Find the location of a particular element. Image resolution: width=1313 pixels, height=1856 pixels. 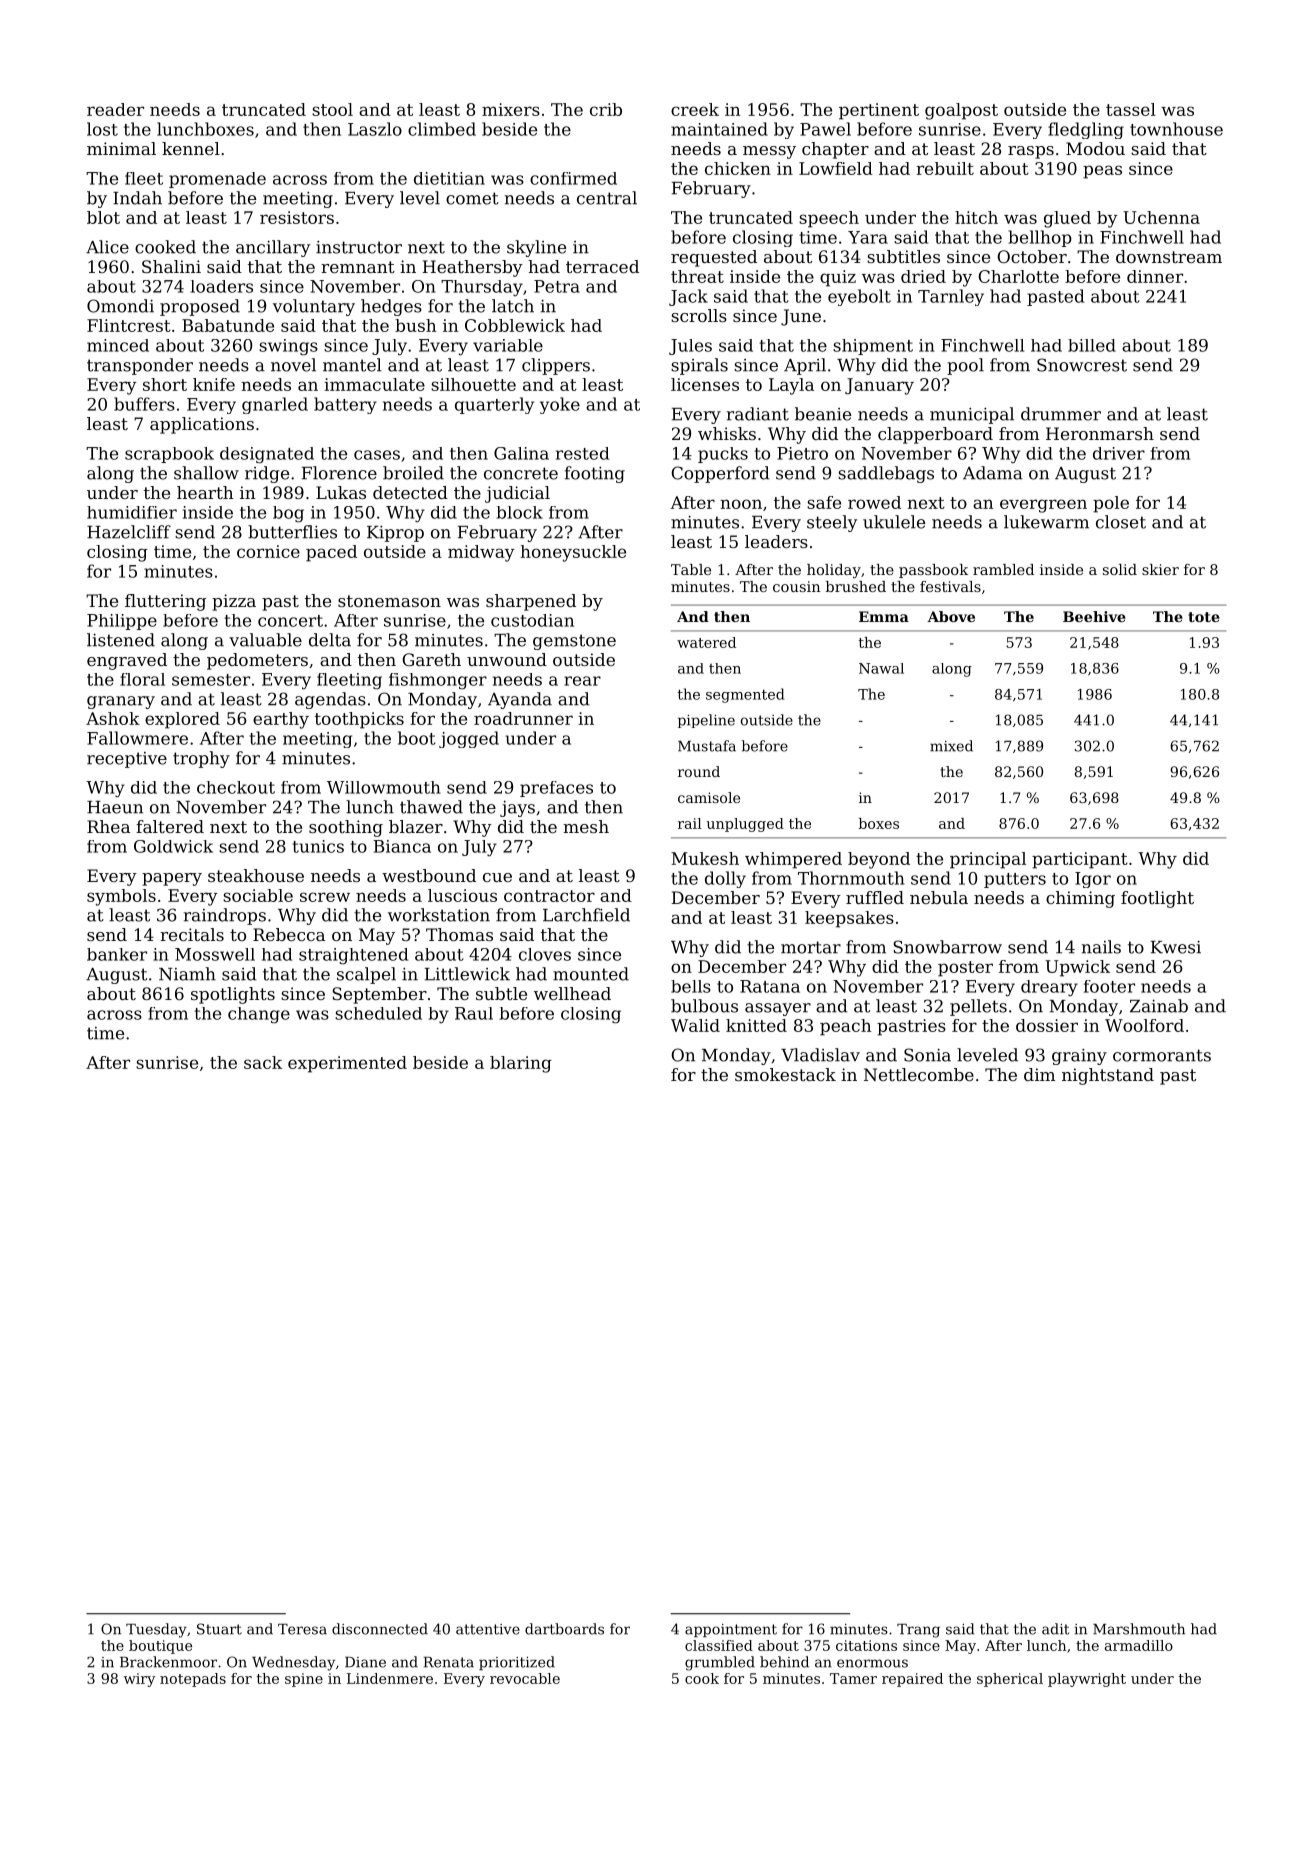

Laszlo is located at coordinates (375, 129).
